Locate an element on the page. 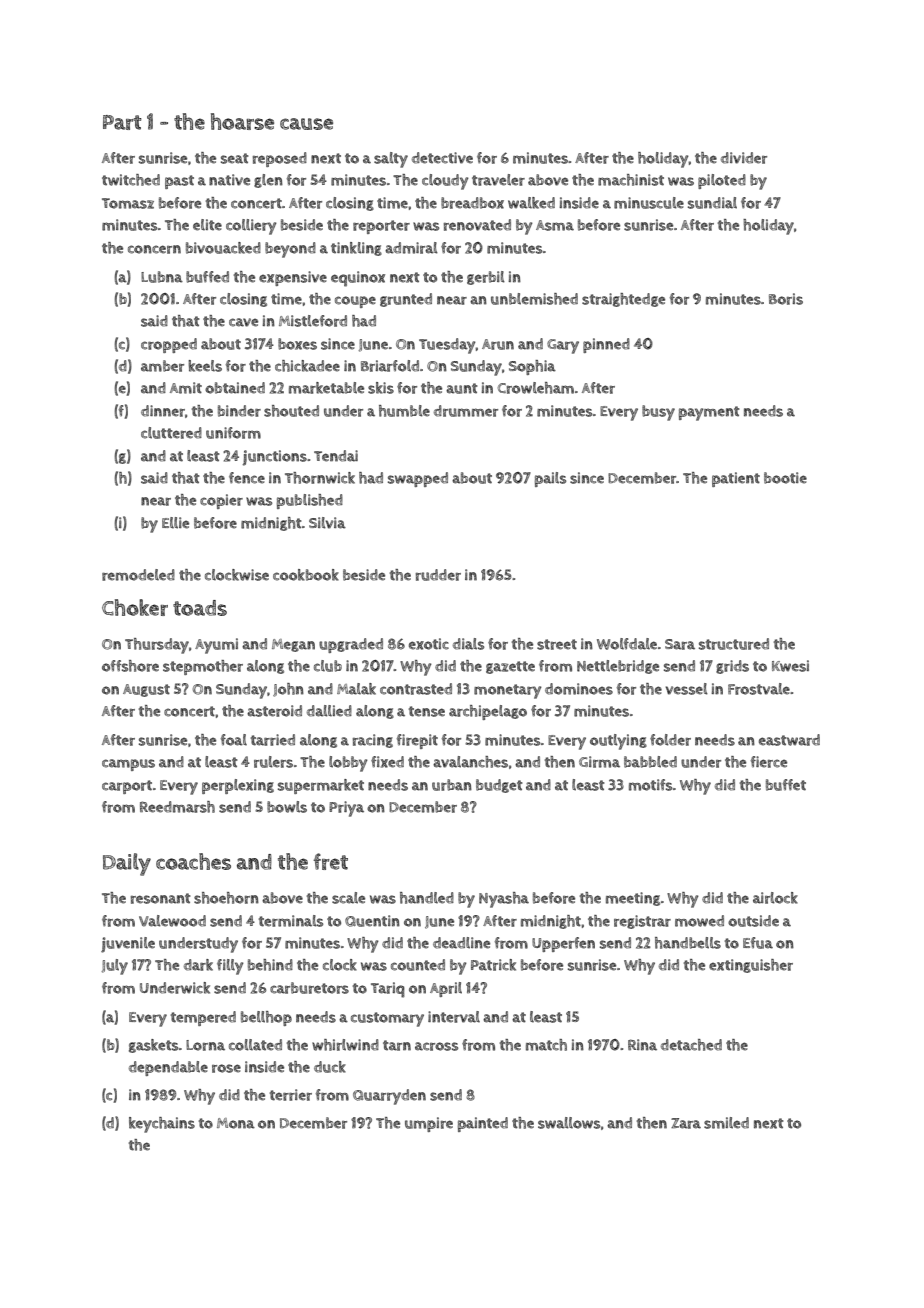 This document has height=1308, width=924. interval is located at coordinates (454, 1017).
